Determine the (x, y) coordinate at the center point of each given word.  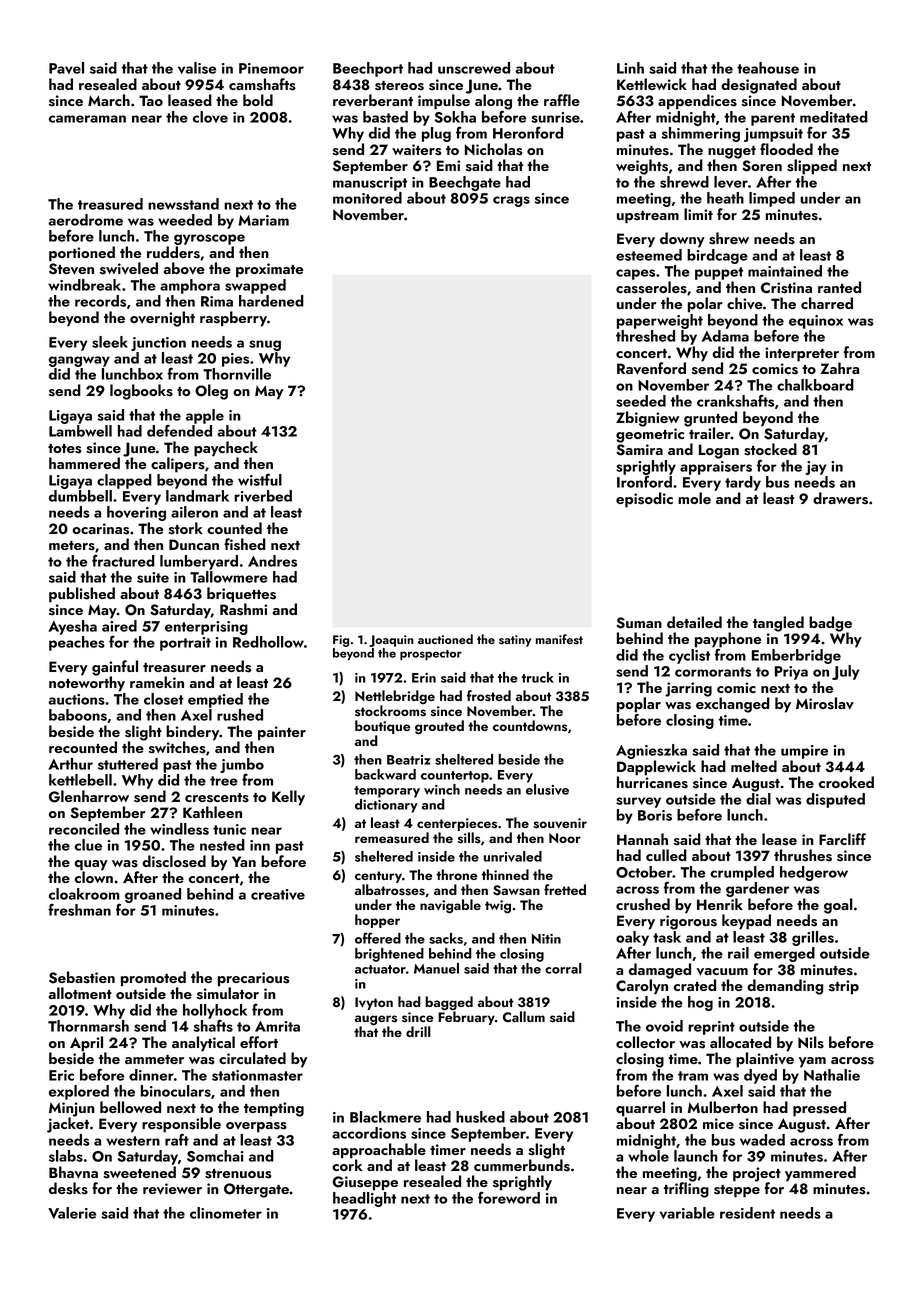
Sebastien (82, 977)
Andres (272, 561)
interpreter (802, 354)
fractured (123, 560)
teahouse (768, 68)
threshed (645, 336)
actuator (380, 969)
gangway (79, 361)
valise (197, 68)
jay (816, 468)
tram (693, 1076)
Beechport (368, 69)
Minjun (72, 1109)
